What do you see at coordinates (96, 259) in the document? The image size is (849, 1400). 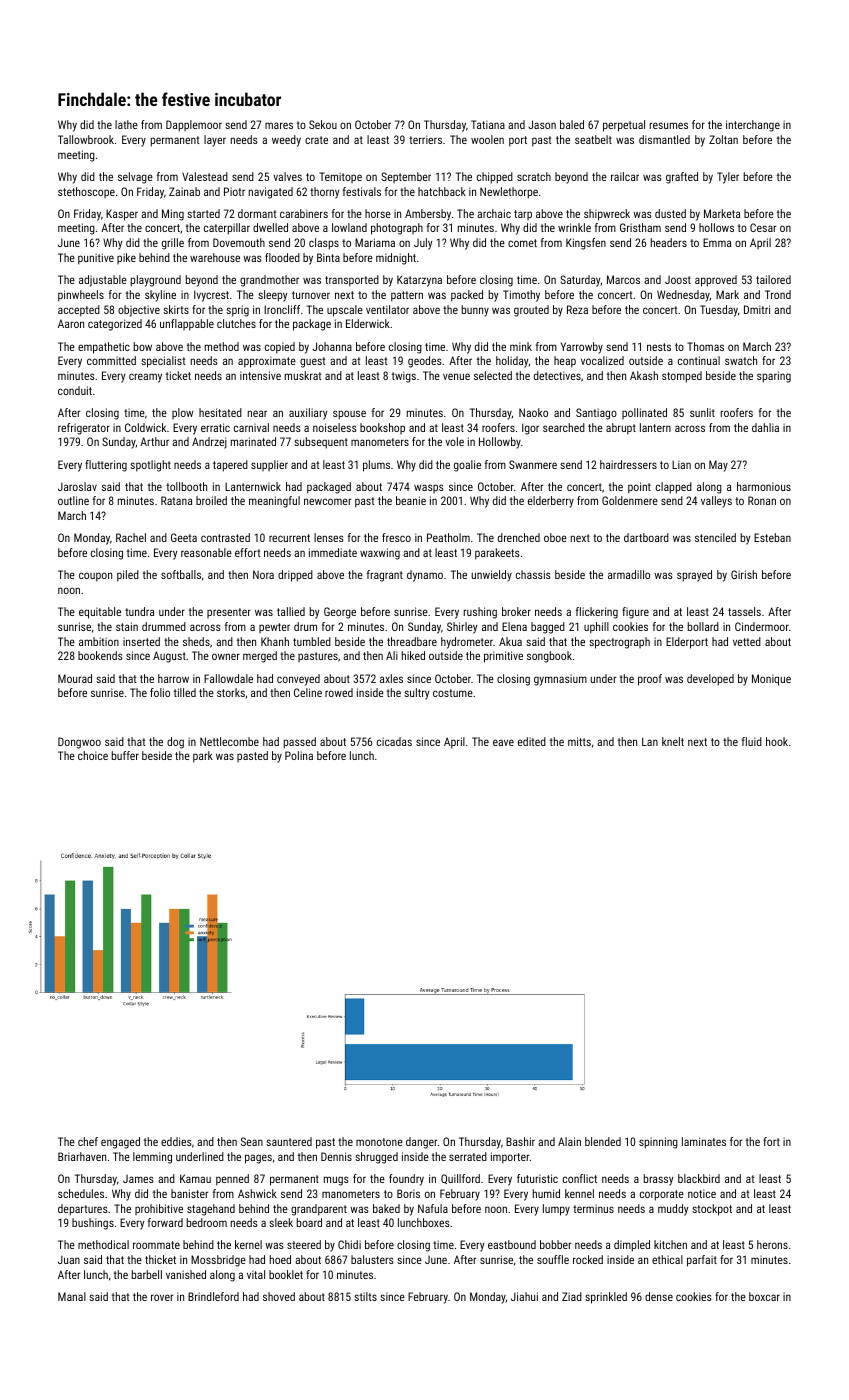 I see `punitive` at bounding box center [96, 259].
